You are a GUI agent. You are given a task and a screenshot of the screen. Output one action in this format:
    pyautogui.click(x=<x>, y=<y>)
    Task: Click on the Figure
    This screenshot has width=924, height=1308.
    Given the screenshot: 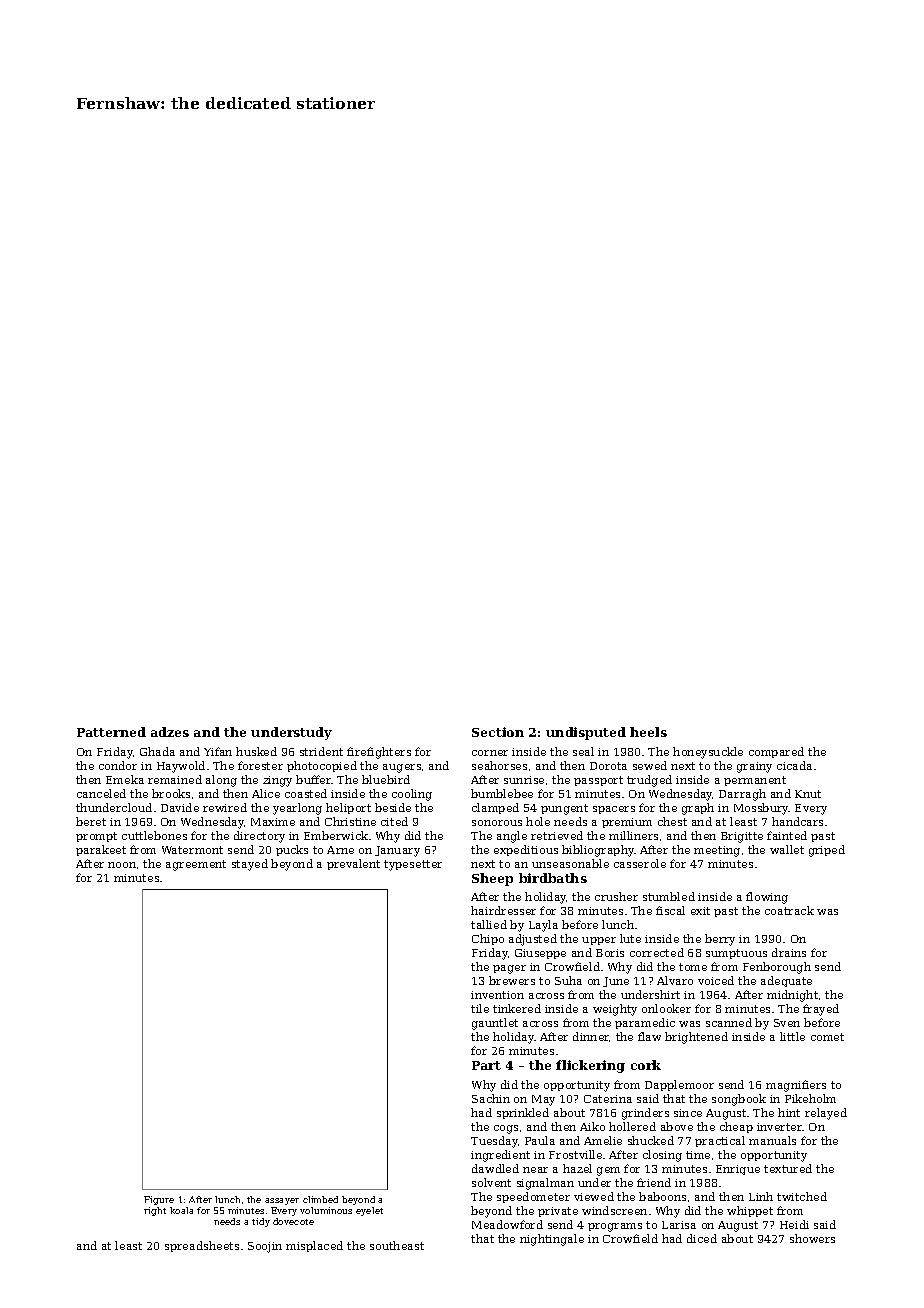 What is the action you would take?
    pyautogui.click(x=159, y=1200)
